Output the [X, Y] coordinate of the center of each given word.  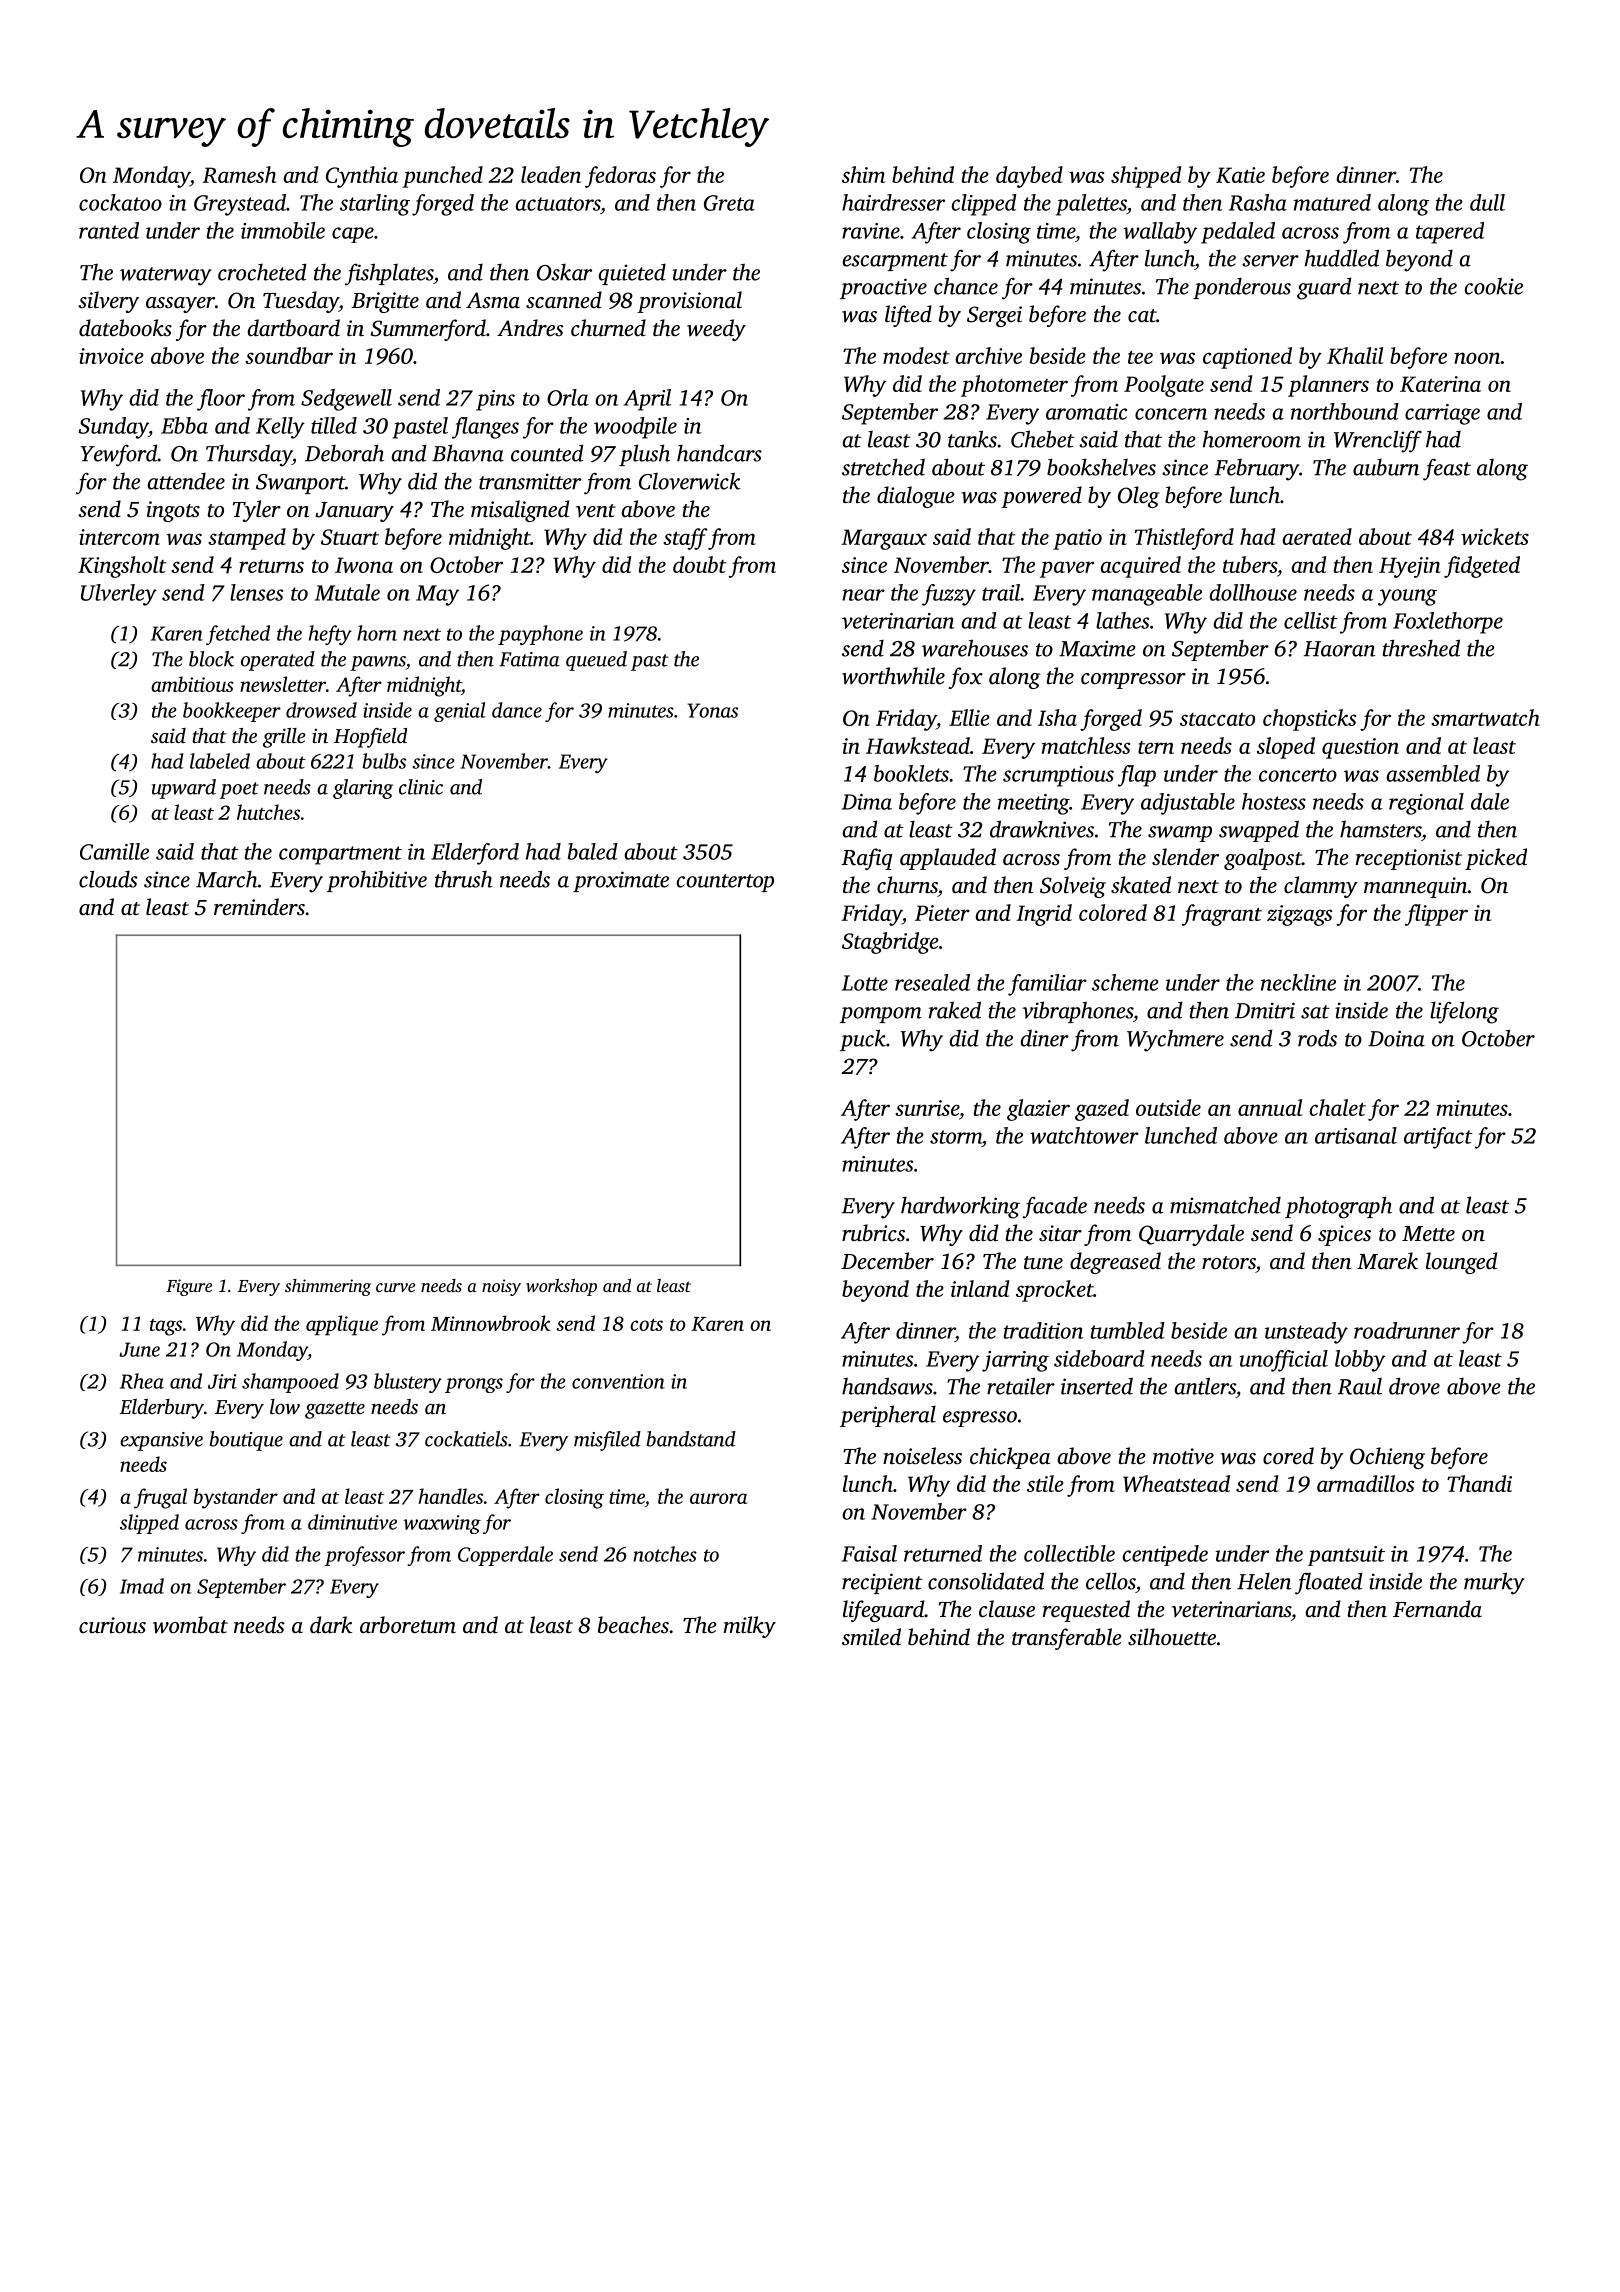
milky [750, 1627]
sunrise [927, 1108]
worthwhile [893, 676]
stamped [247, 539]
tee [1140, 357]
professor [365, 1556]
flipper [1436, 915]
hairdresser [893, 202]
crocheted [262, 272]
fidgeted [1482, 567]
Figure [189, 1287]
